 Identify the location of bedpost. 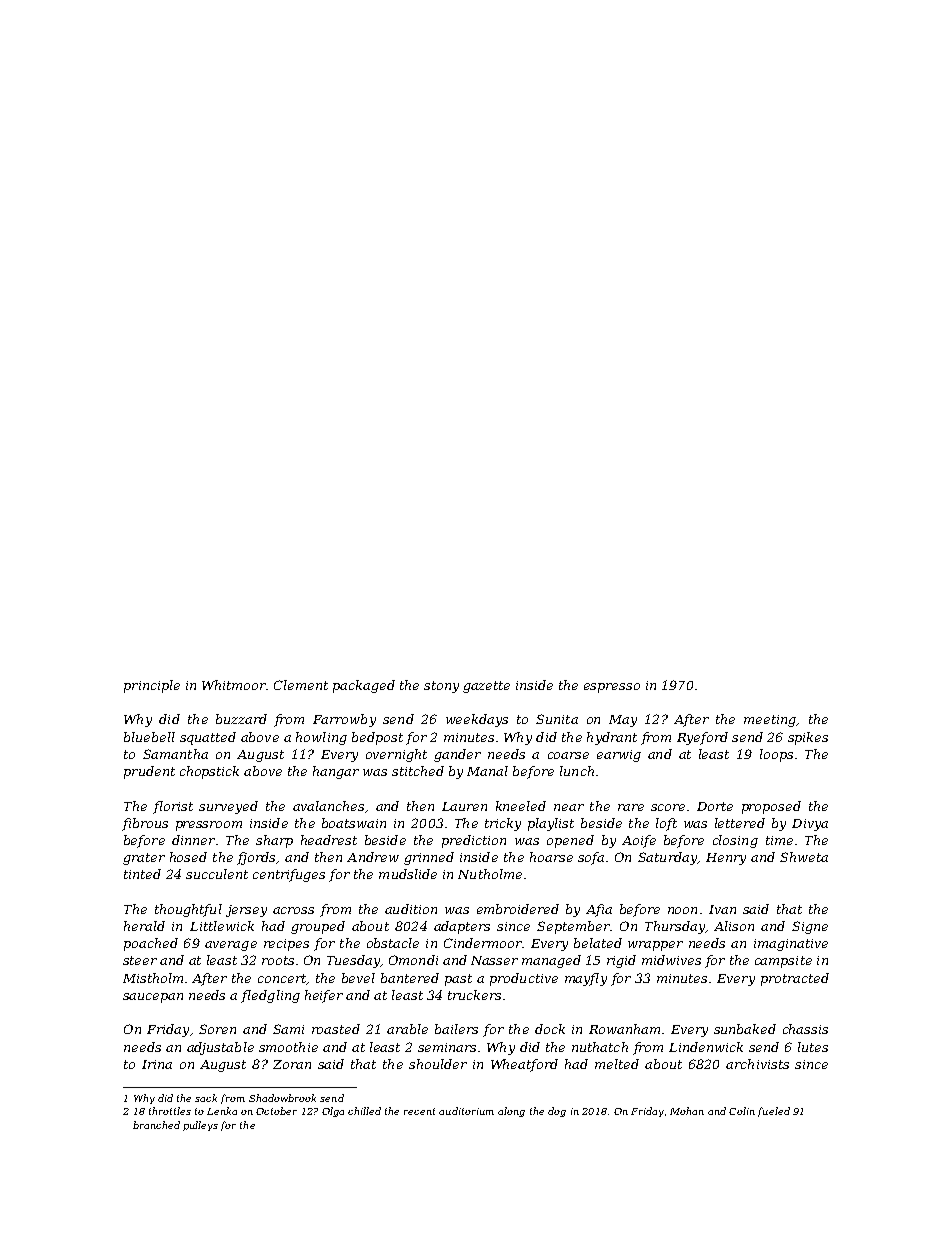
(377, 738).
